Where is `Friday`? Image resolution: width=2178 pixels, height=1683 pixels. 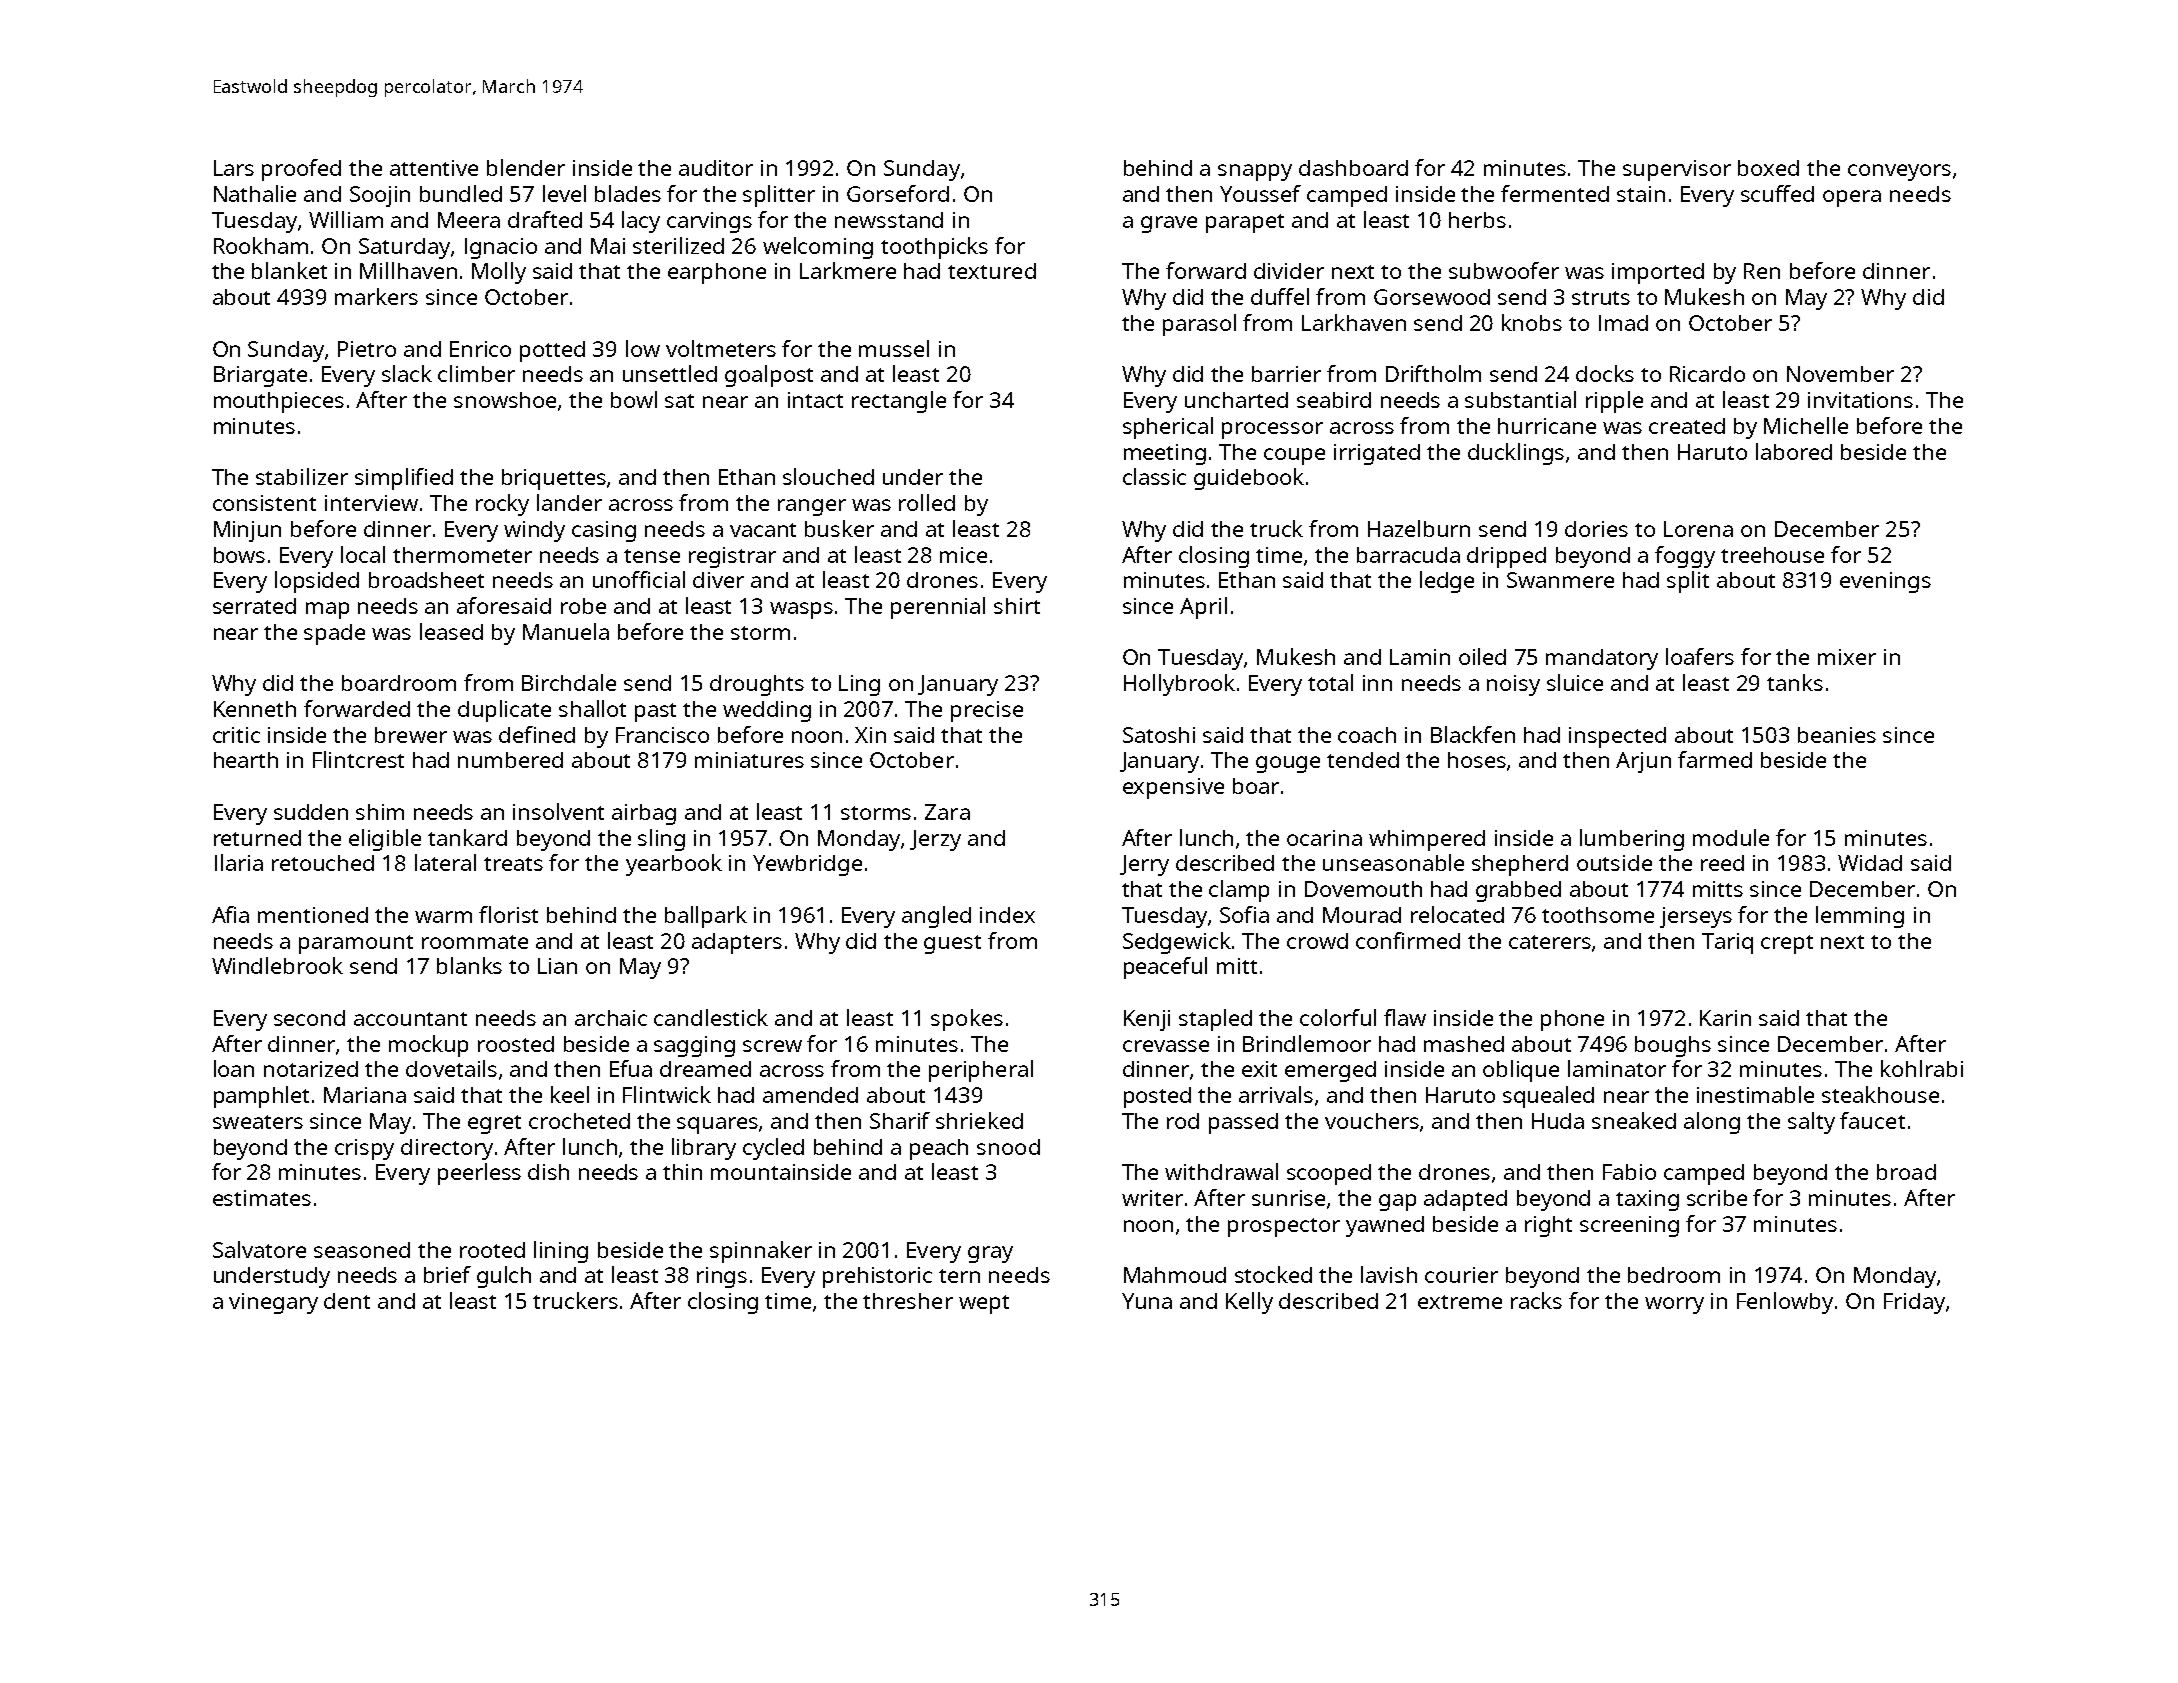
Friday is located at coordinates (1914, 1303).
